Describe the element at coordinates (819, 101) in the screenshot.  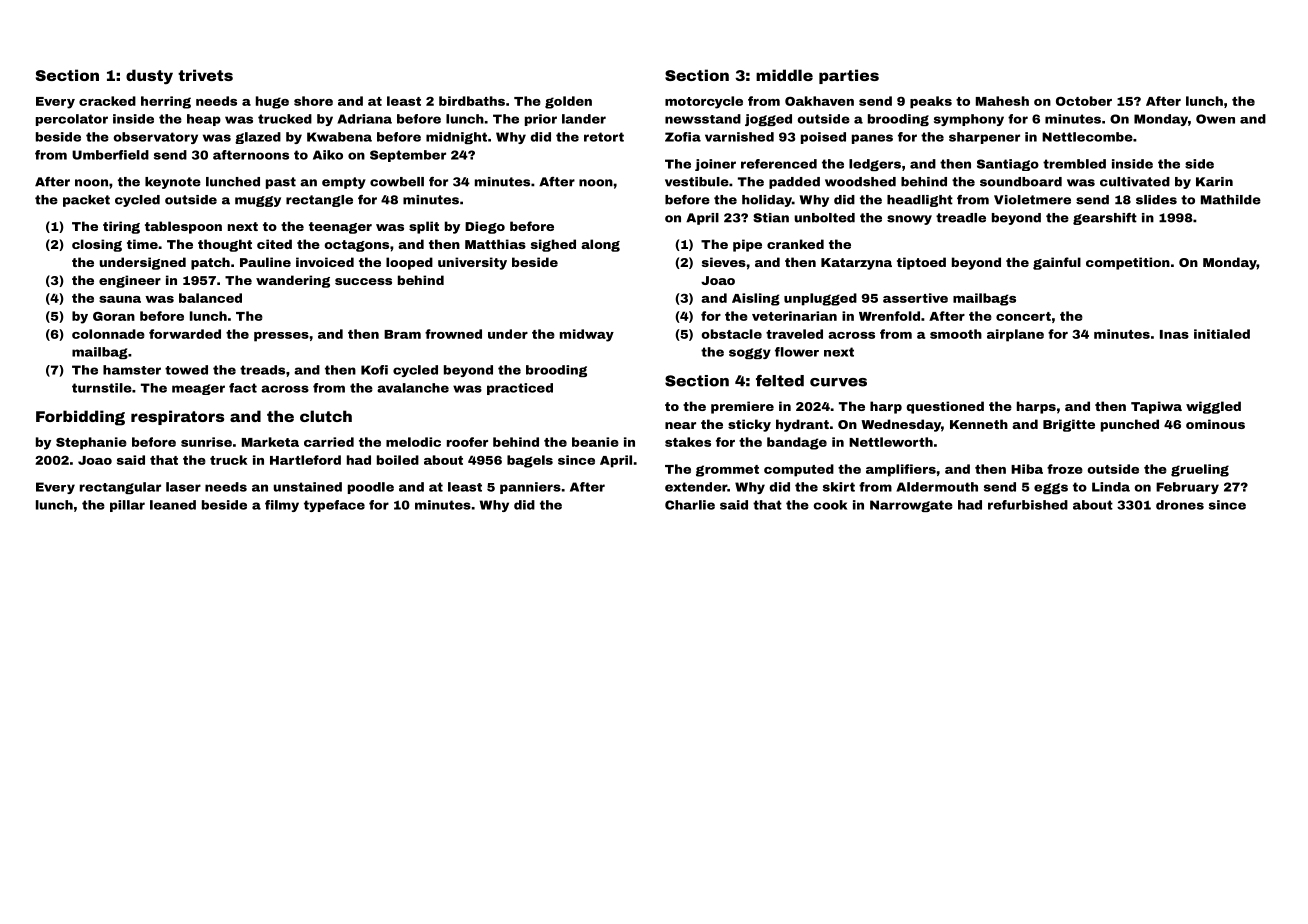
I see `Oakhaven` at that location.
